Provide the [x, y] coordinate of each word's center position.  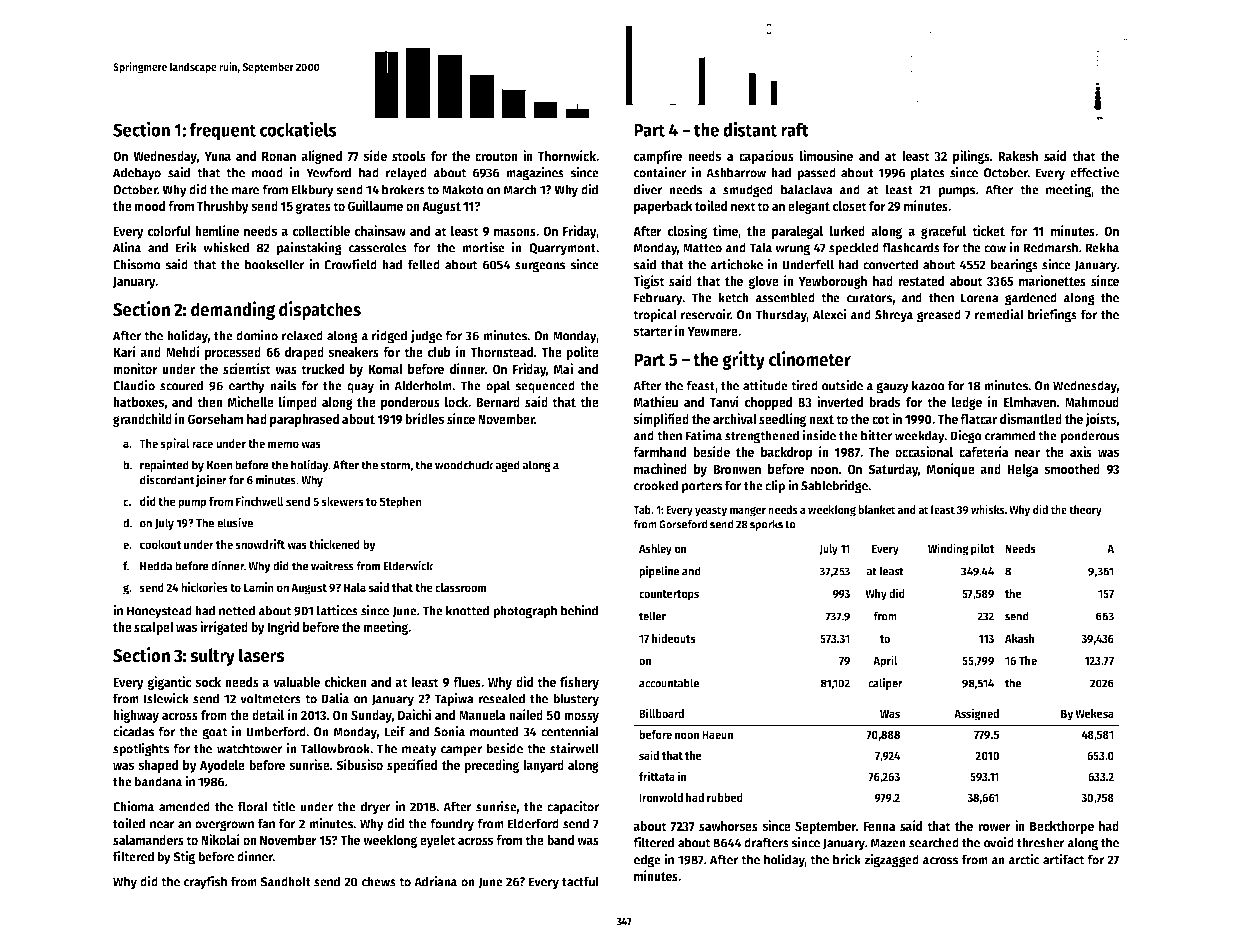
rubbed [725, 797]
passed [816, 174]
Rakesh [1018, 156]
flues [467, 682]
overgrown [224, 826]
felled [424, 264]
